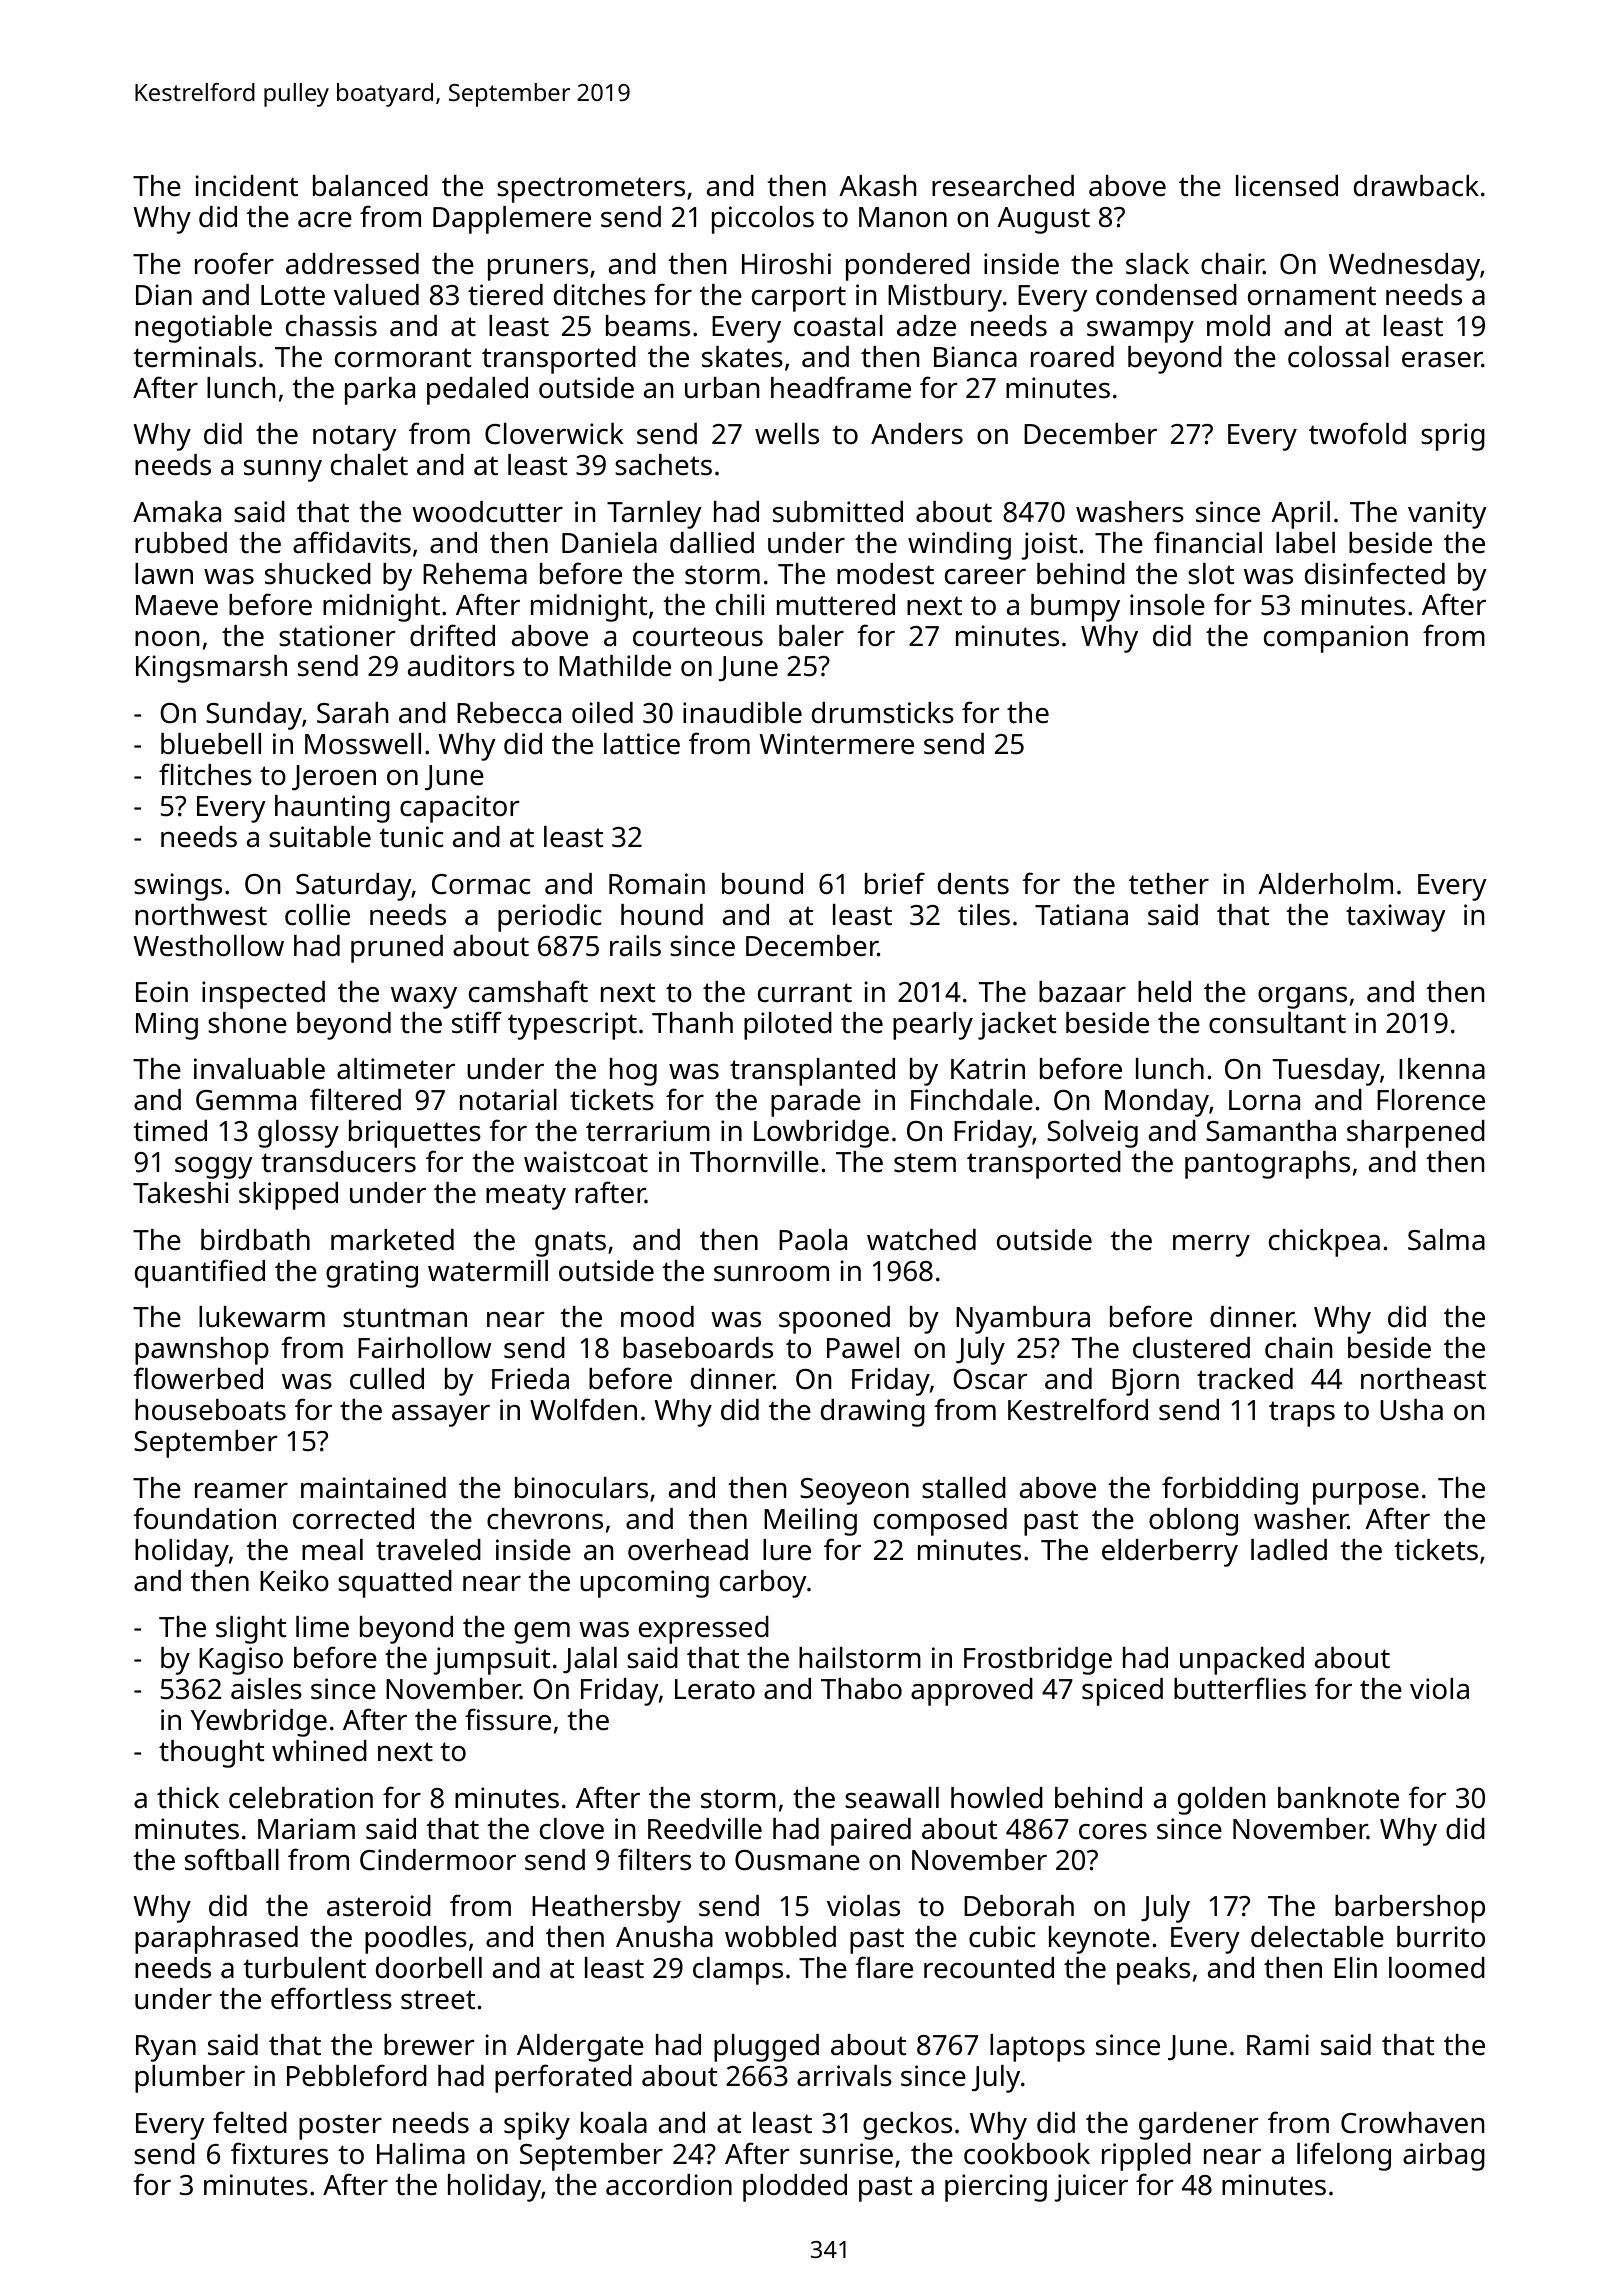 The height and width of the document is (2292, 1620). What do you see at coordinates (1442, 1069) in the document?
I see `Ikenna` at bounding box center [1442, 1069].
